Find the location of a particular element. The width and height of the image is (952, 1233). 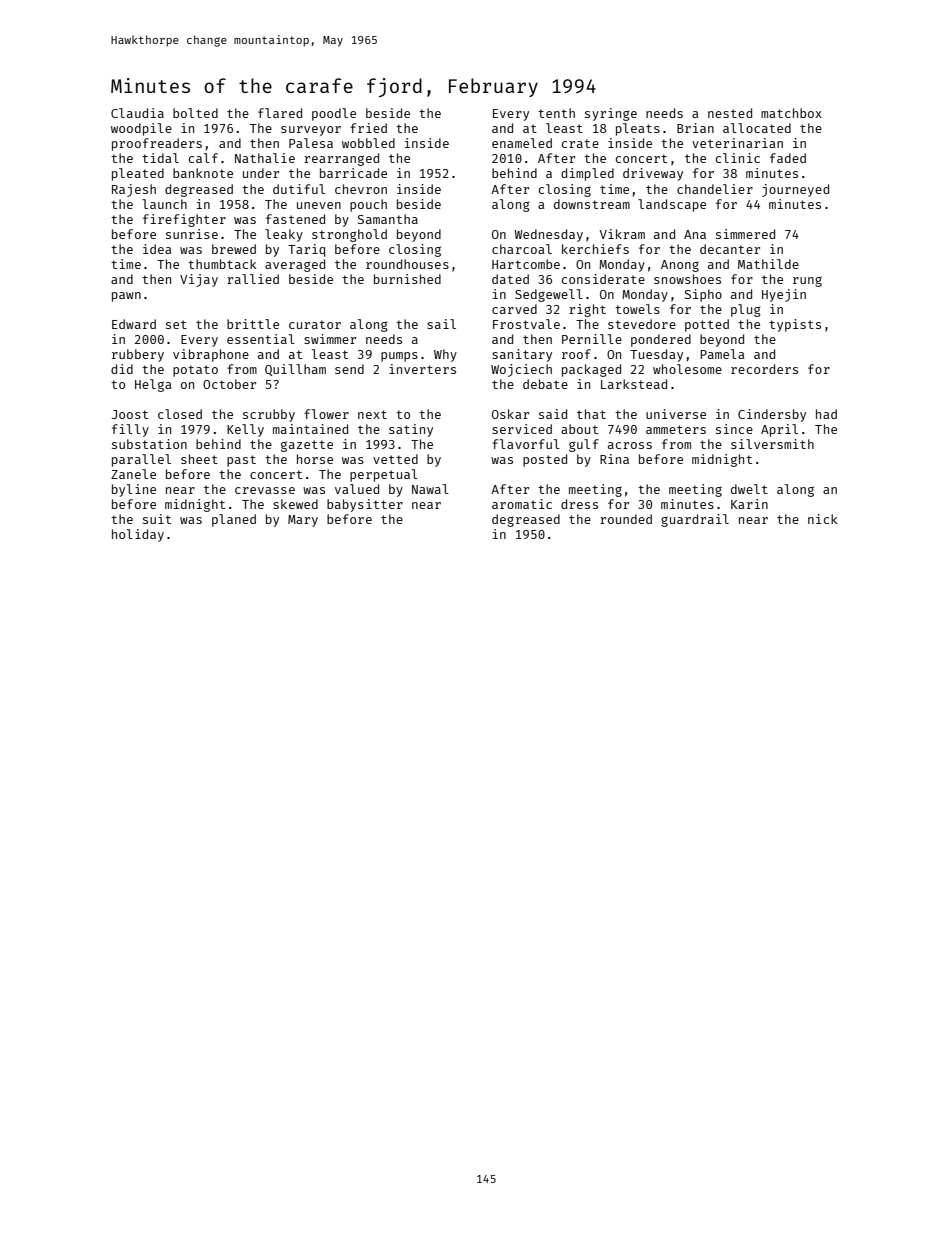

debate is located at coordinates (545, 384).
